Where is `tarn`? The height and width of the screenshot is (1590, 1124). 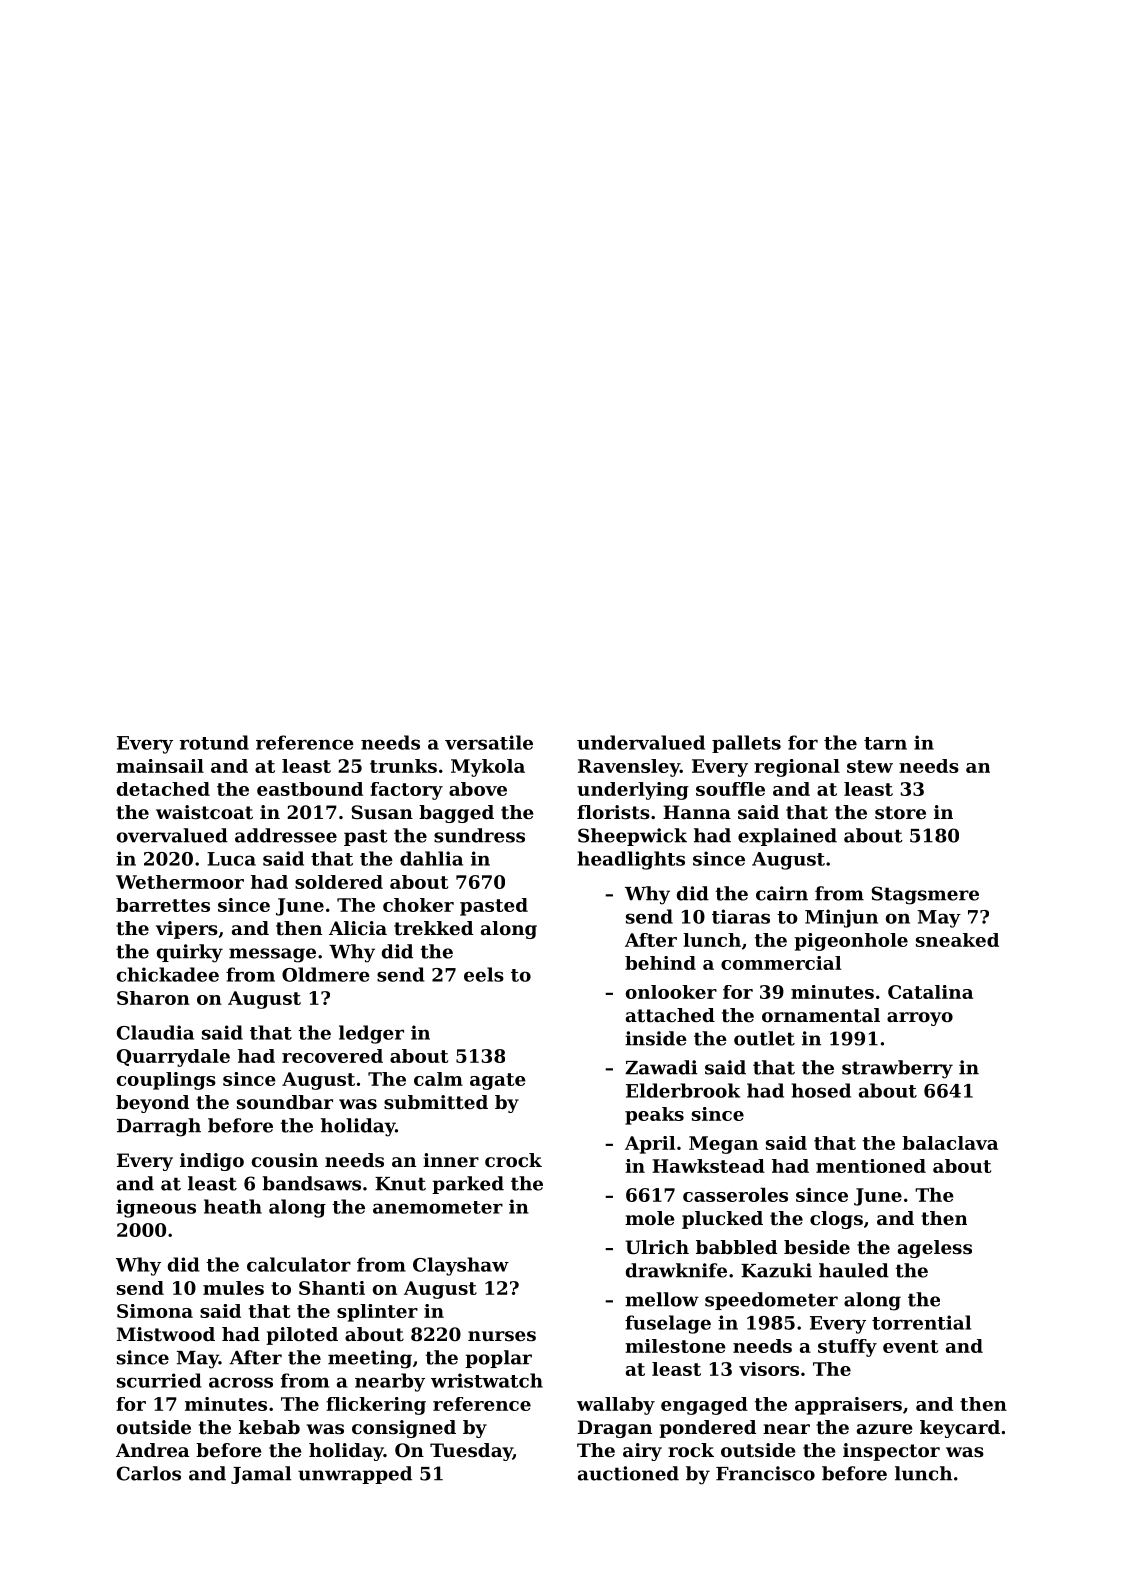 tarn is located at coordinates (885, 743).
